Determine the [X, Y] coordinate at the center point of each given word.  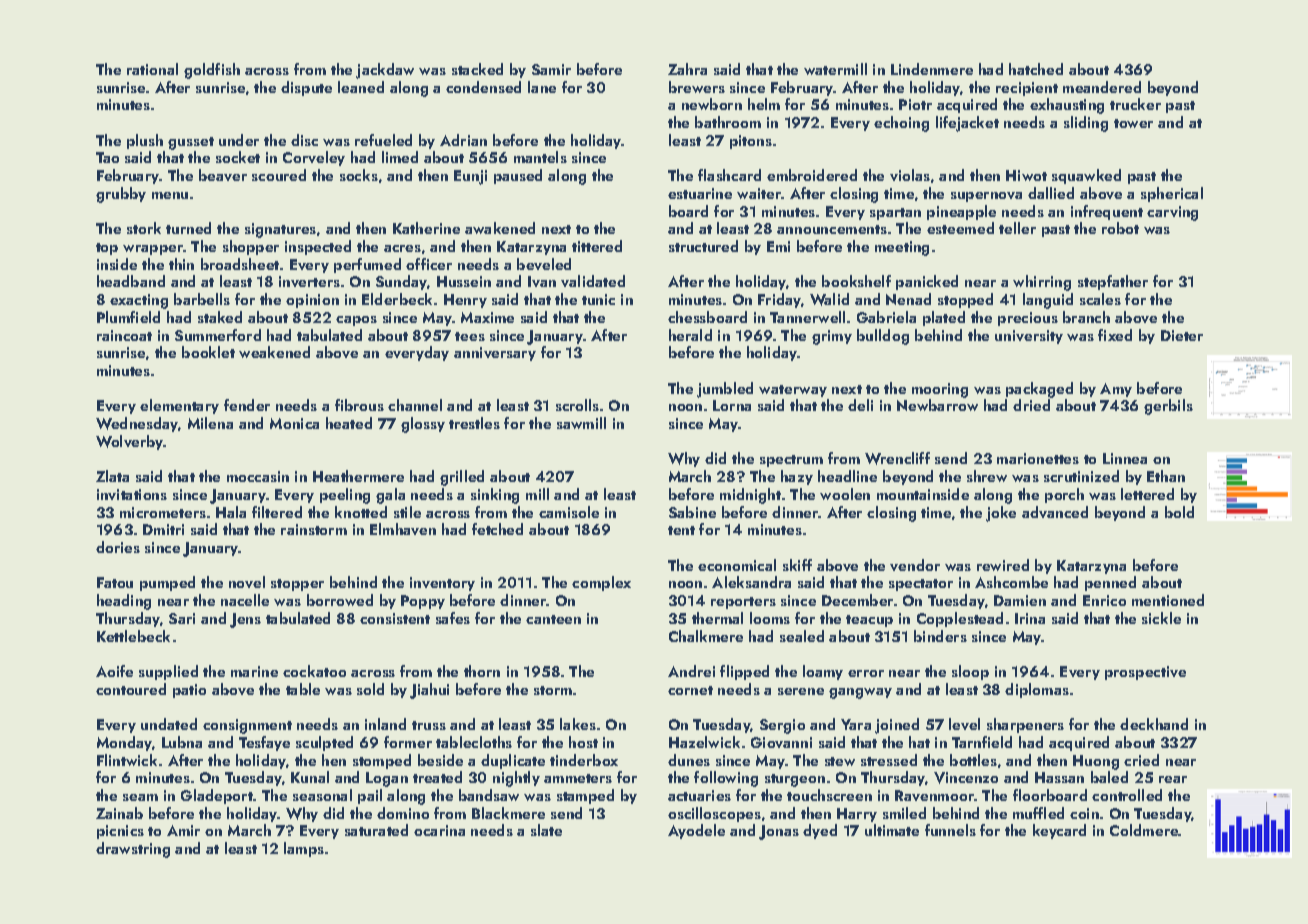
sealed [802, 636]
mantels [540, 157]
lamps [304, 849]
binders [940, 636]
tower [1133, 123]
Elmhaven [403, 529]
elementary [179, 406]
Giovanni [781, 742]
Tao [107, 157]
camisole [569, 512]
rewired [1003, 565]
